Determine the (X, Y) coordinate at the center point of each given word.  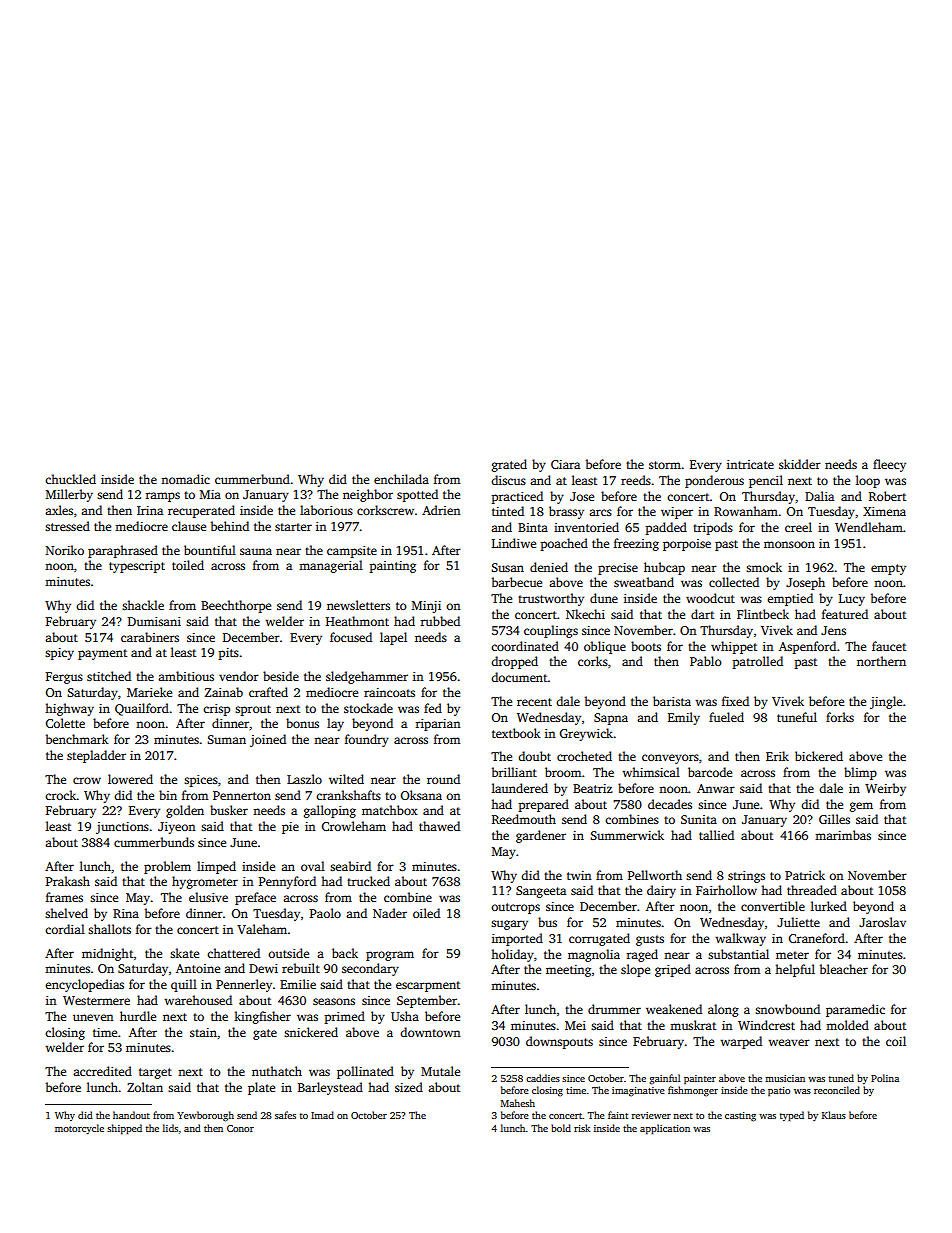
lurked (829, 906)
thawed (439, 826)
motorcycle (79, 1129)
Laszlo (304, 779)
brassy (566, 512)
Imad (322, 1115)
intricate (750, 464)
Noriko (65, 550)
